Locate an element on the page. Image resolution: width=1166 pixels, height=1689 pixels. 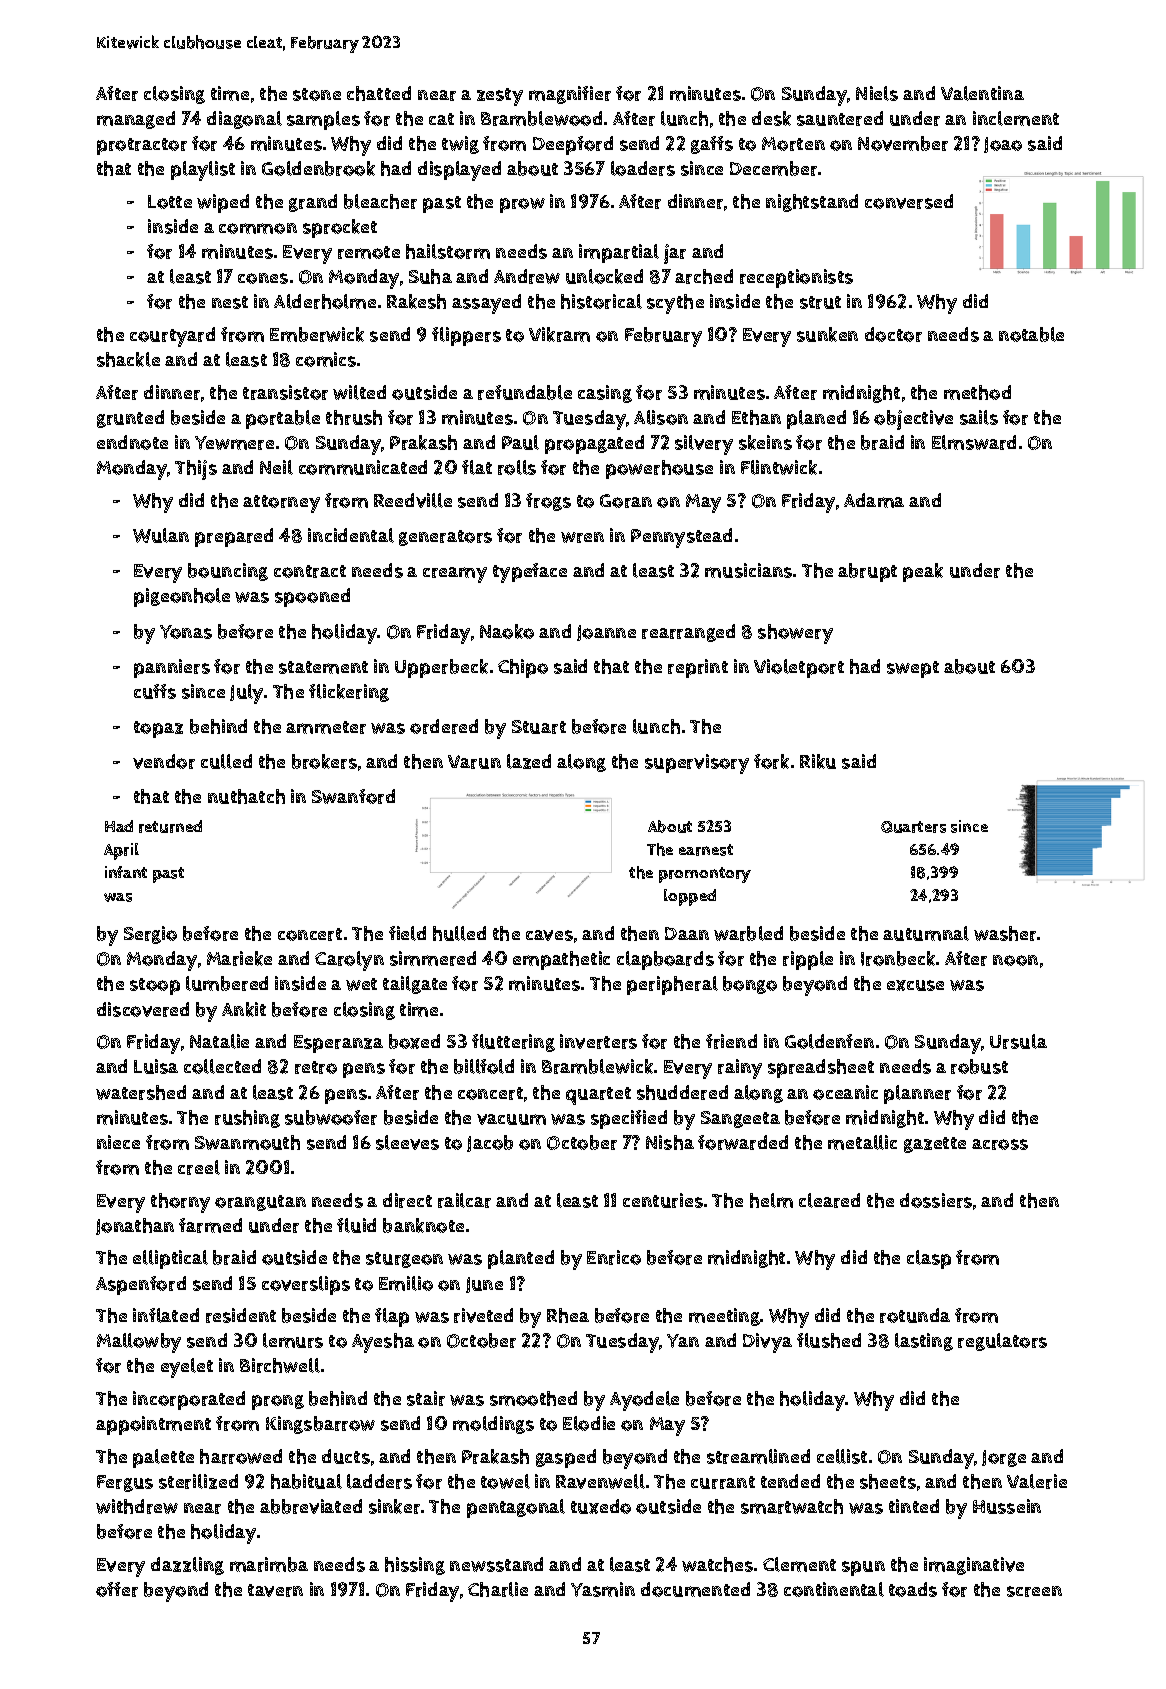
documented is located at coordinates (695, 1589).
